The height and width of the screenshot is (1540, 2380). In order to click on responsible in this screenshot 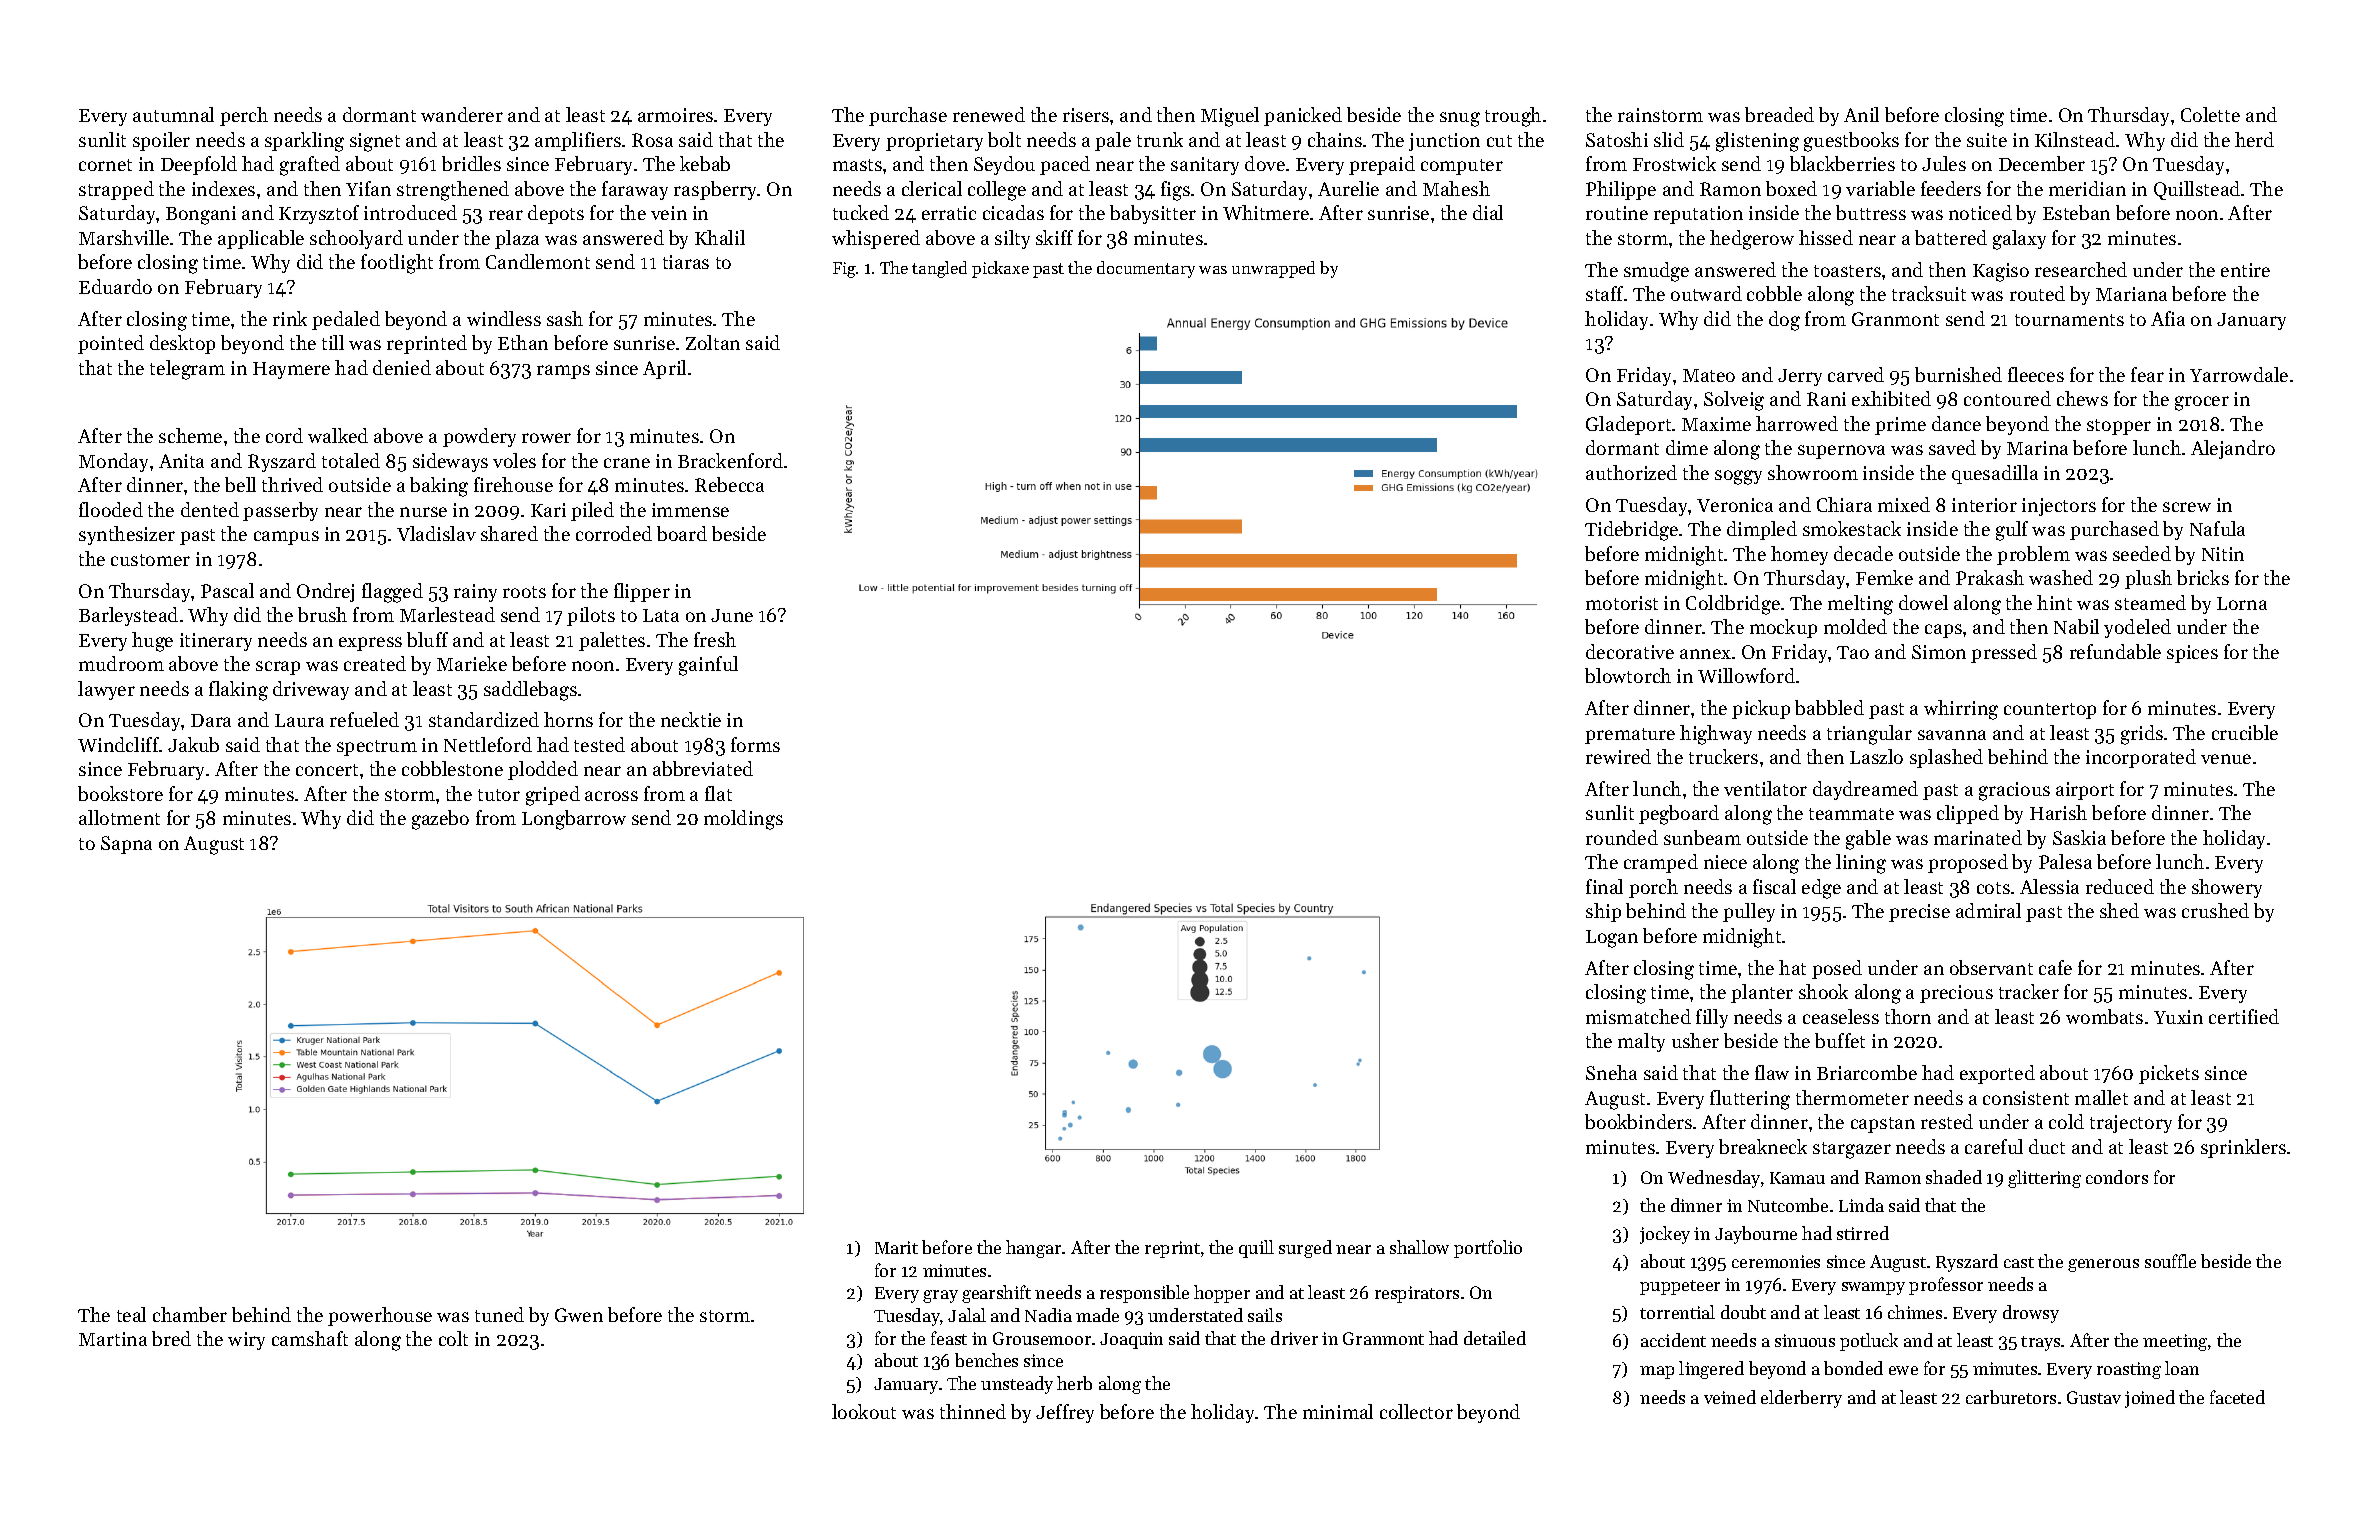, I will do `click(1144, 1294)`.
